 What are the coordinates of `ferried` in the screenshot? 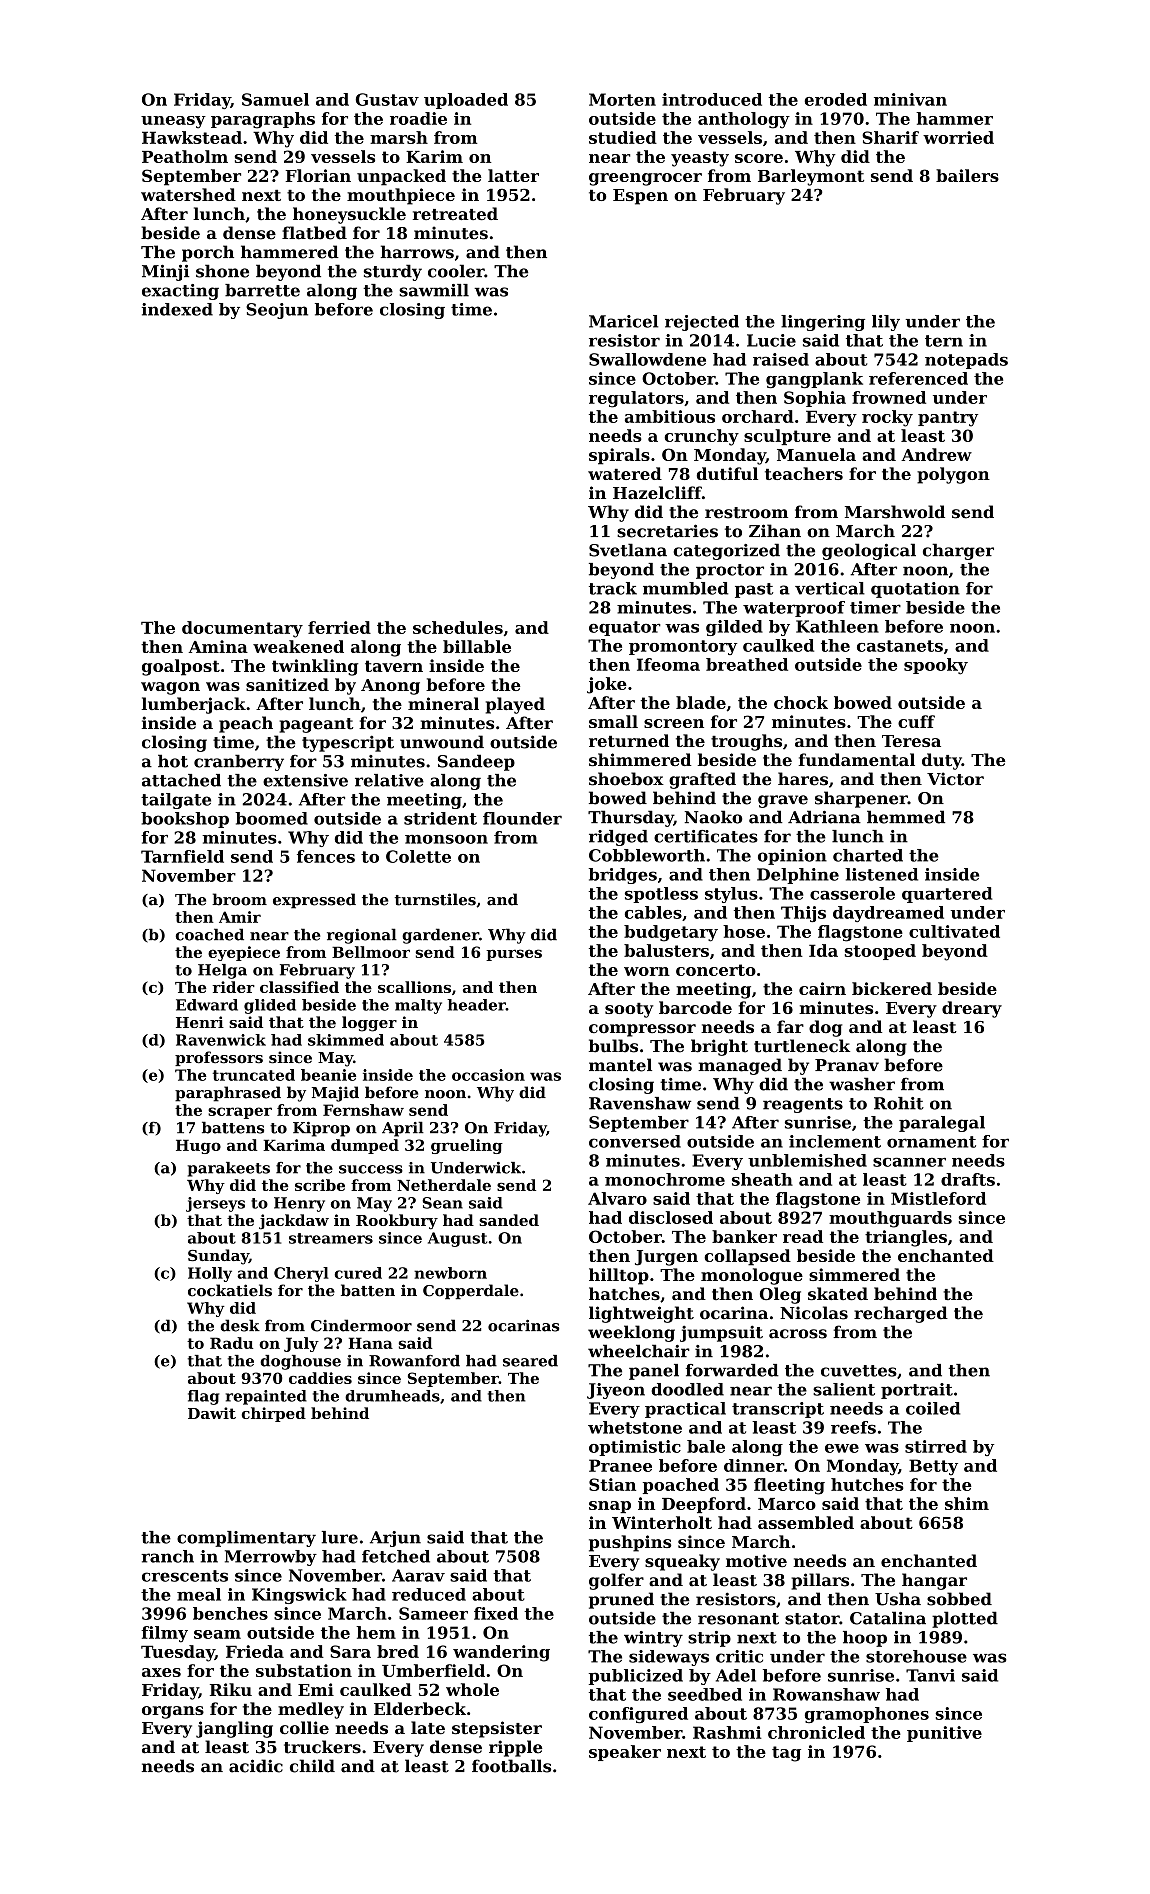 It's located at (339, 627).
